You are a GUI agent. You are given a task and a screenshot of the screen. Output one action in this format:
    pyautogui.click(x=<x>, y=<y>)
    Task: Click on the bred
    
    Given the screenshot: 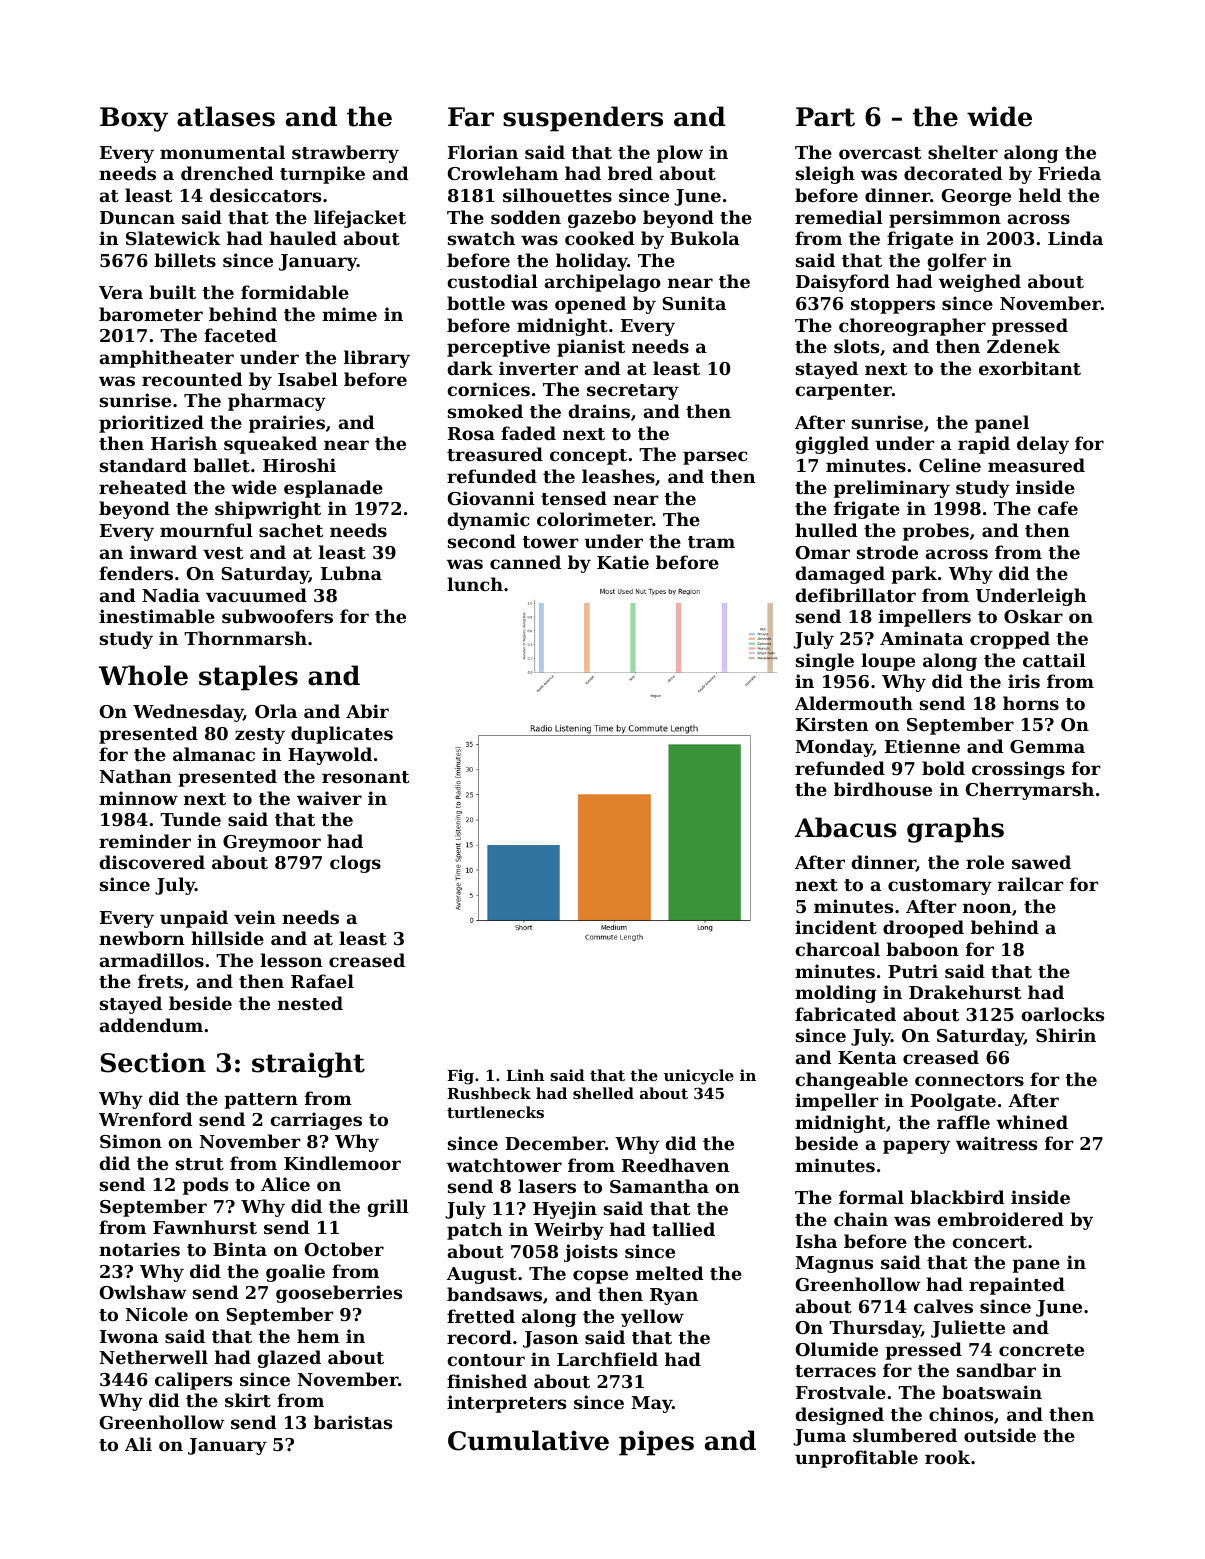 What is the action you would take?
    pyautogui.click(x=630, y=173)
